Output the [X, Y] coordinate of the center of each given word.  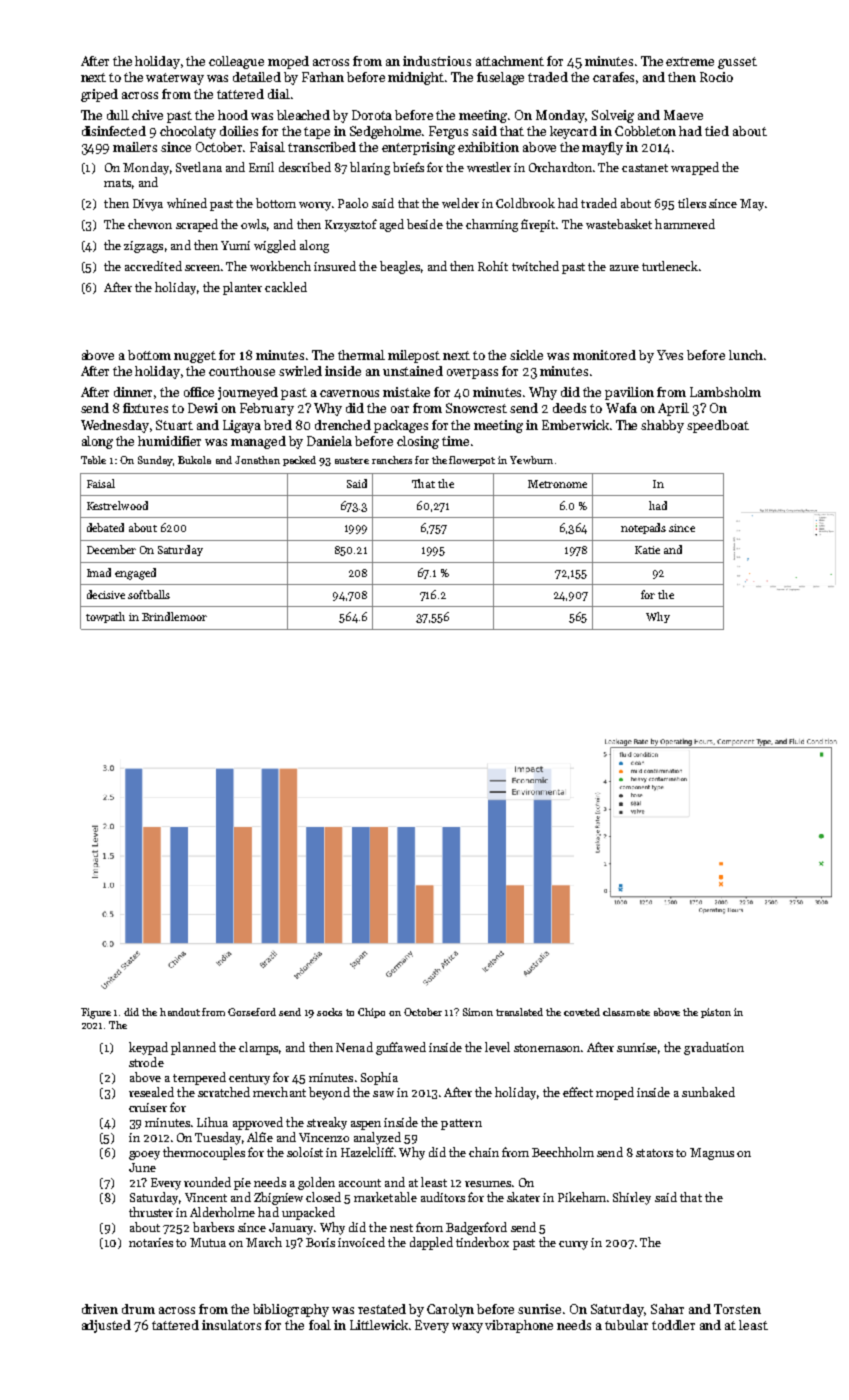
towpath [105, 617]
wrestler [489, 167]
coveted [582, 1012]
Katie [647, 550]
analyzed [377, 1138]
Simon [478, 1012]
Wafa [621, 408]
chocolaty [188, 132]
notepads [643, 528]
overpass [472, 374]
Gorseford [252, 1012]
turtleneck [670, 266]
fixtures [145, 408]
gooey [144, 1155]
